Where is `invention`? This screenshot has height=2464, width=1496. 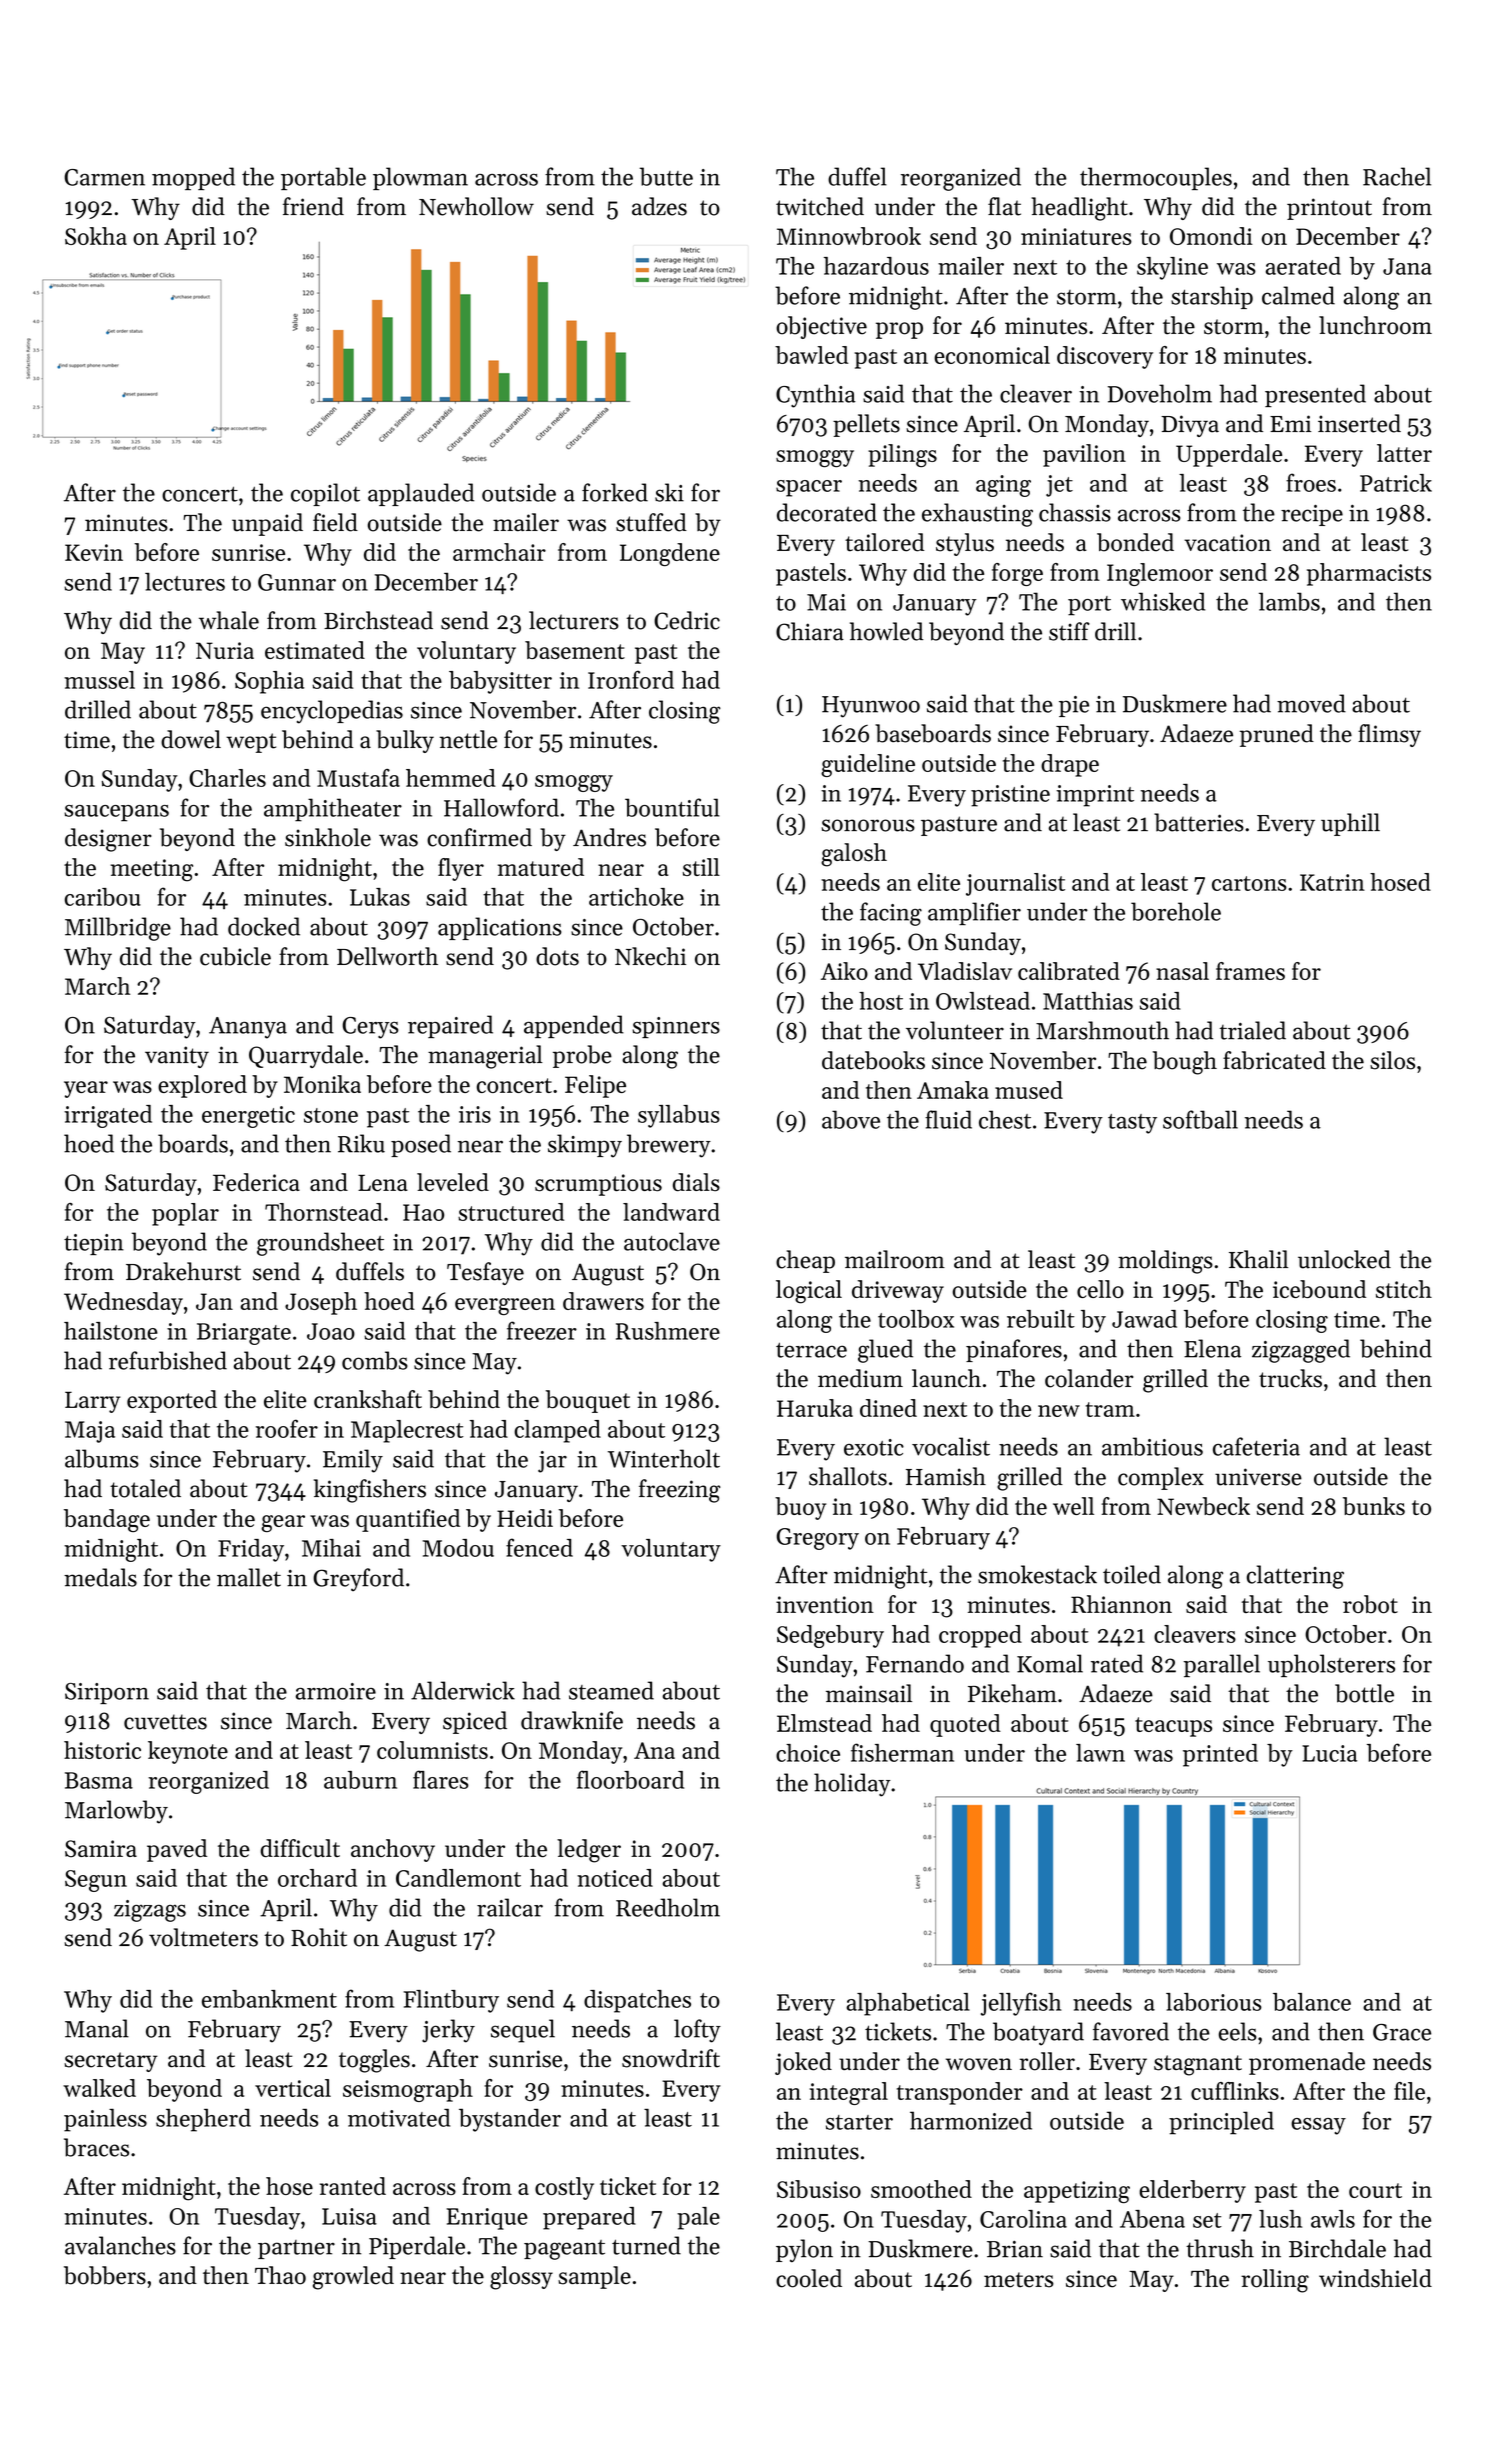
invention is located at coordinates (825, 1604).
